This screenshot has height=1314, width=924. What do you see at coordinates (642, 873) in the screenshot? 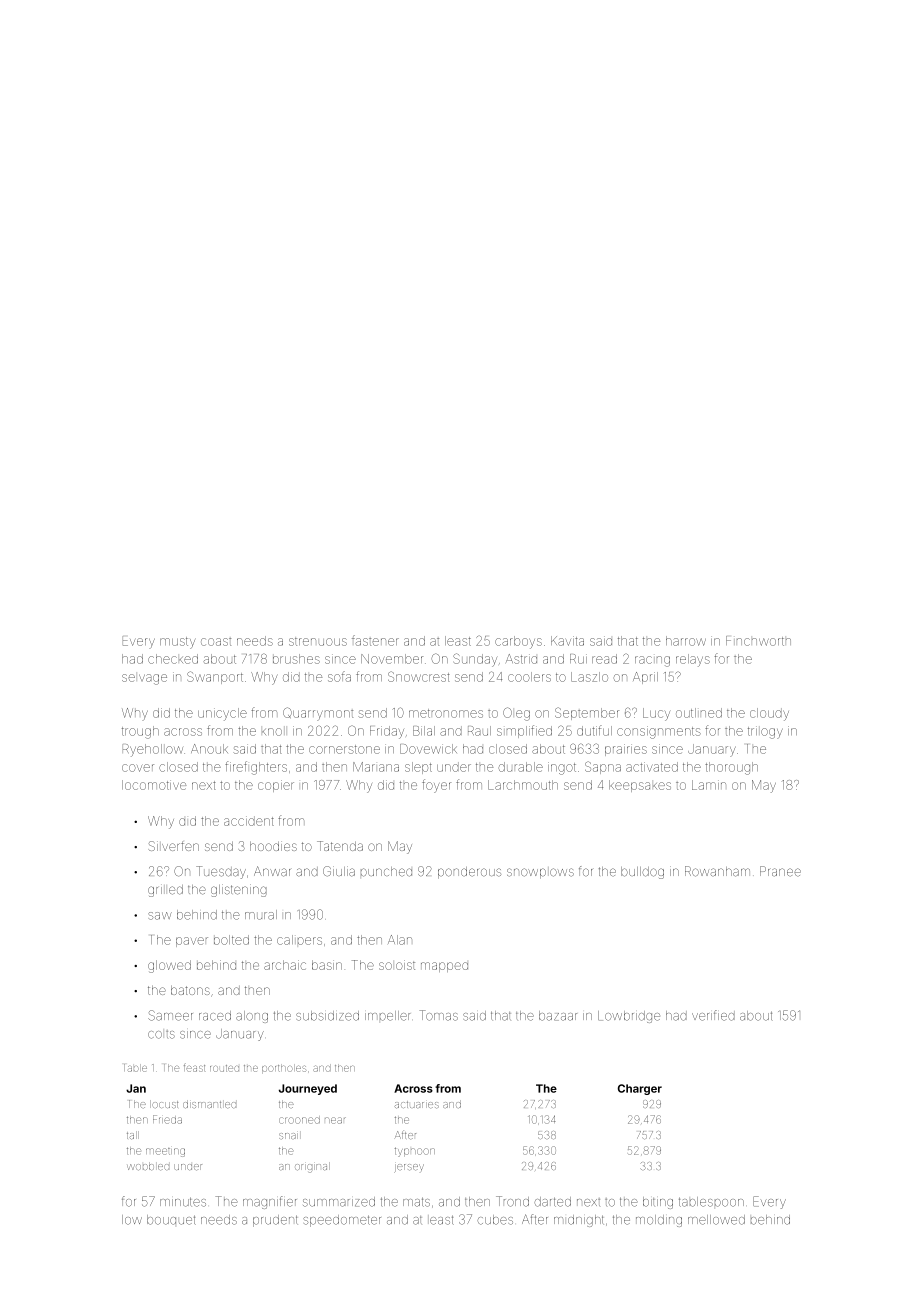
I see `bulldog` at bounding box center [642, 873].
